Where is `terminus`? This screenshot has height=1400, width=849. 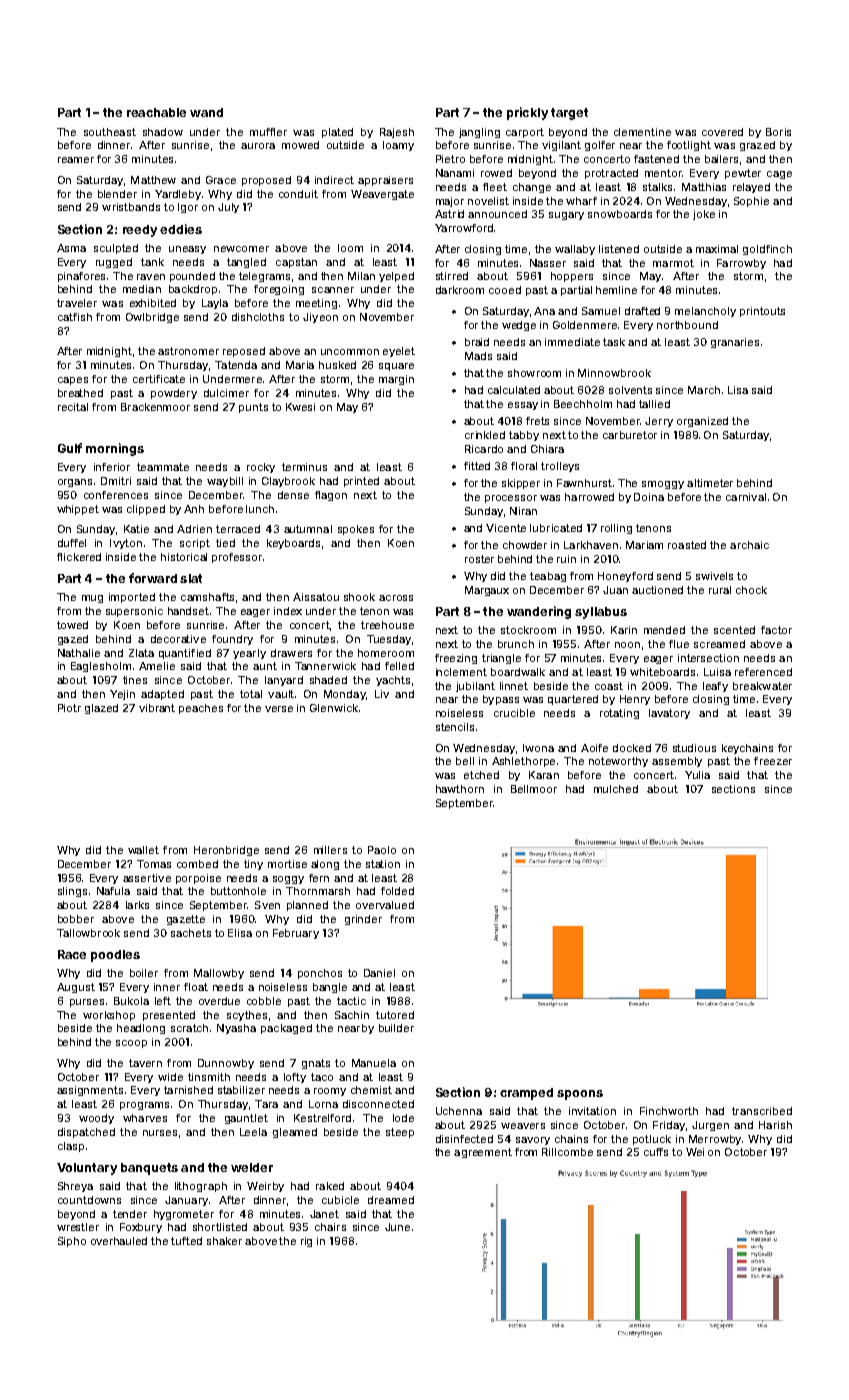
terminus is located at coordinates (304, 467).
